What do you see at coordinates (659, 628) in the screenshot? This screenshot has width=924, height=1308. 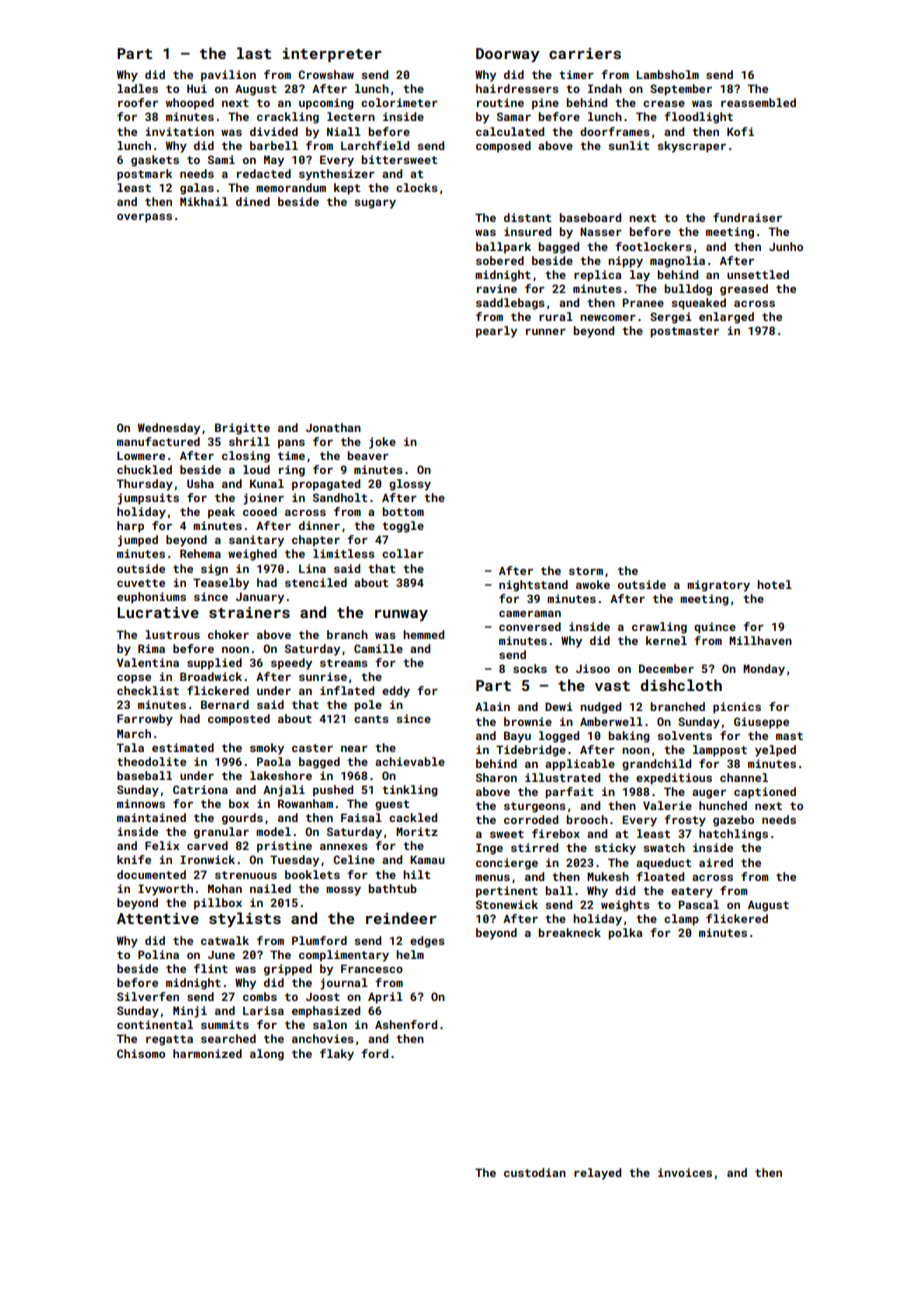 I see `crawling` at bounding box center [659, 628].
